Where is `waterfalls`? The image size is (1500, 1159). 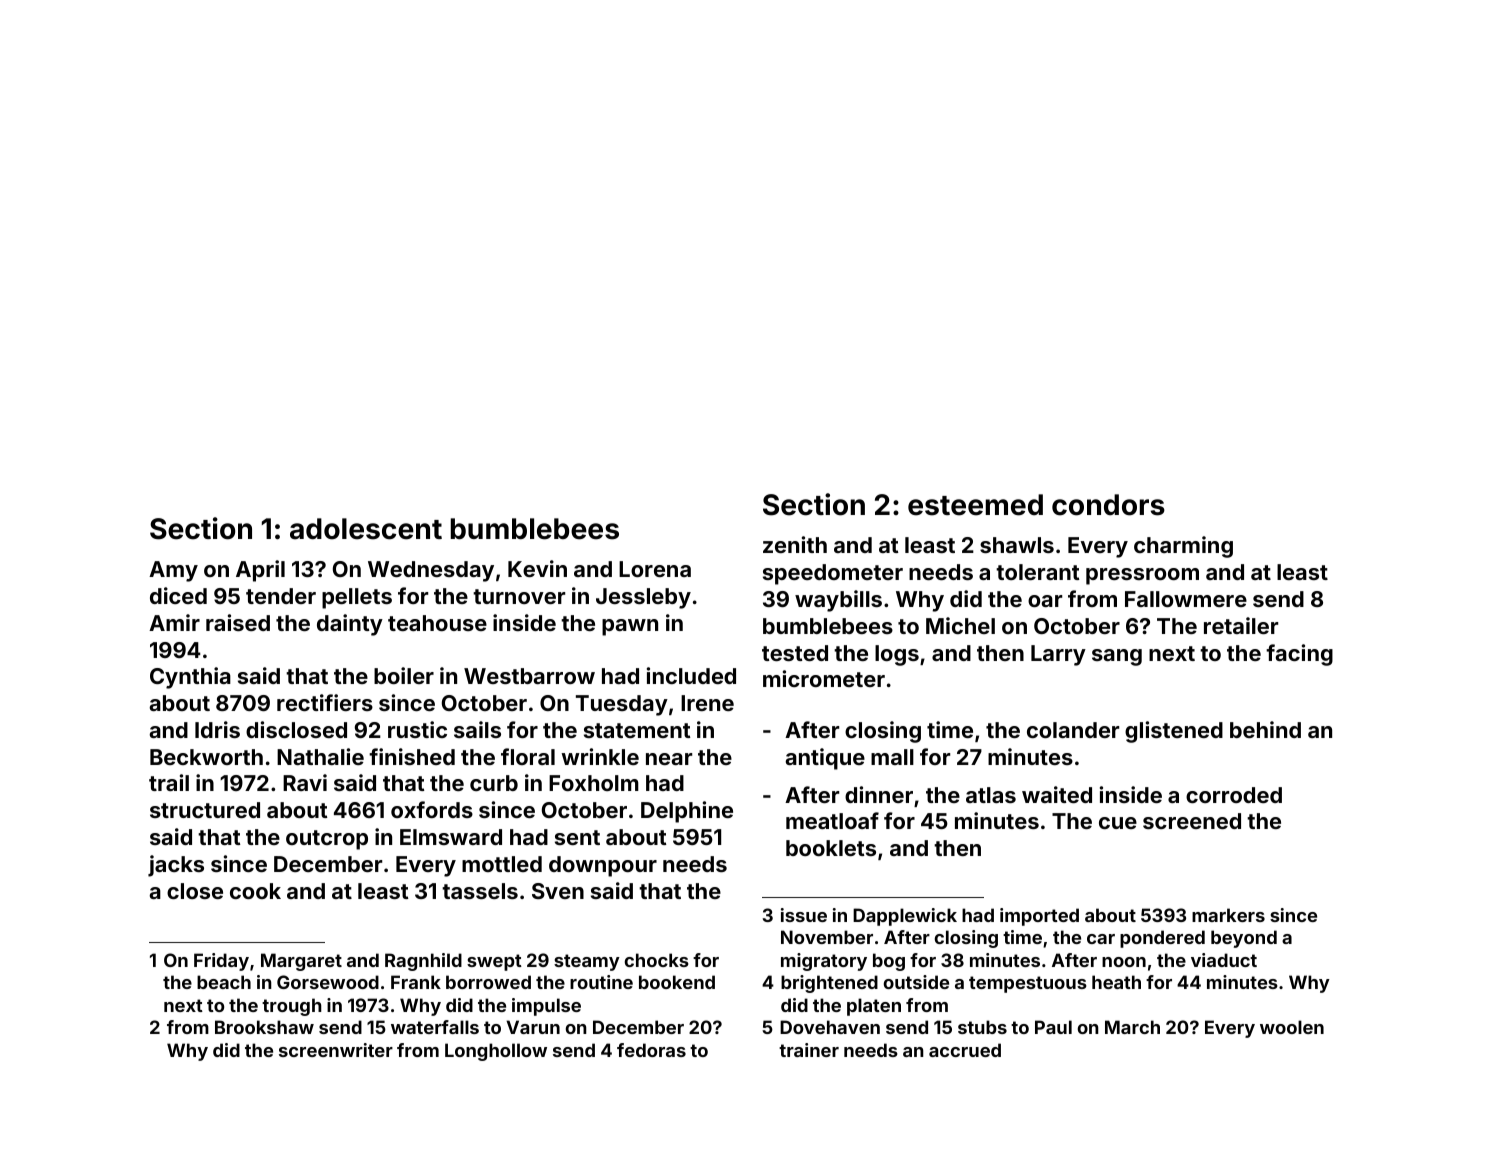
waterfalls is located at coordinates (435, 1027).
